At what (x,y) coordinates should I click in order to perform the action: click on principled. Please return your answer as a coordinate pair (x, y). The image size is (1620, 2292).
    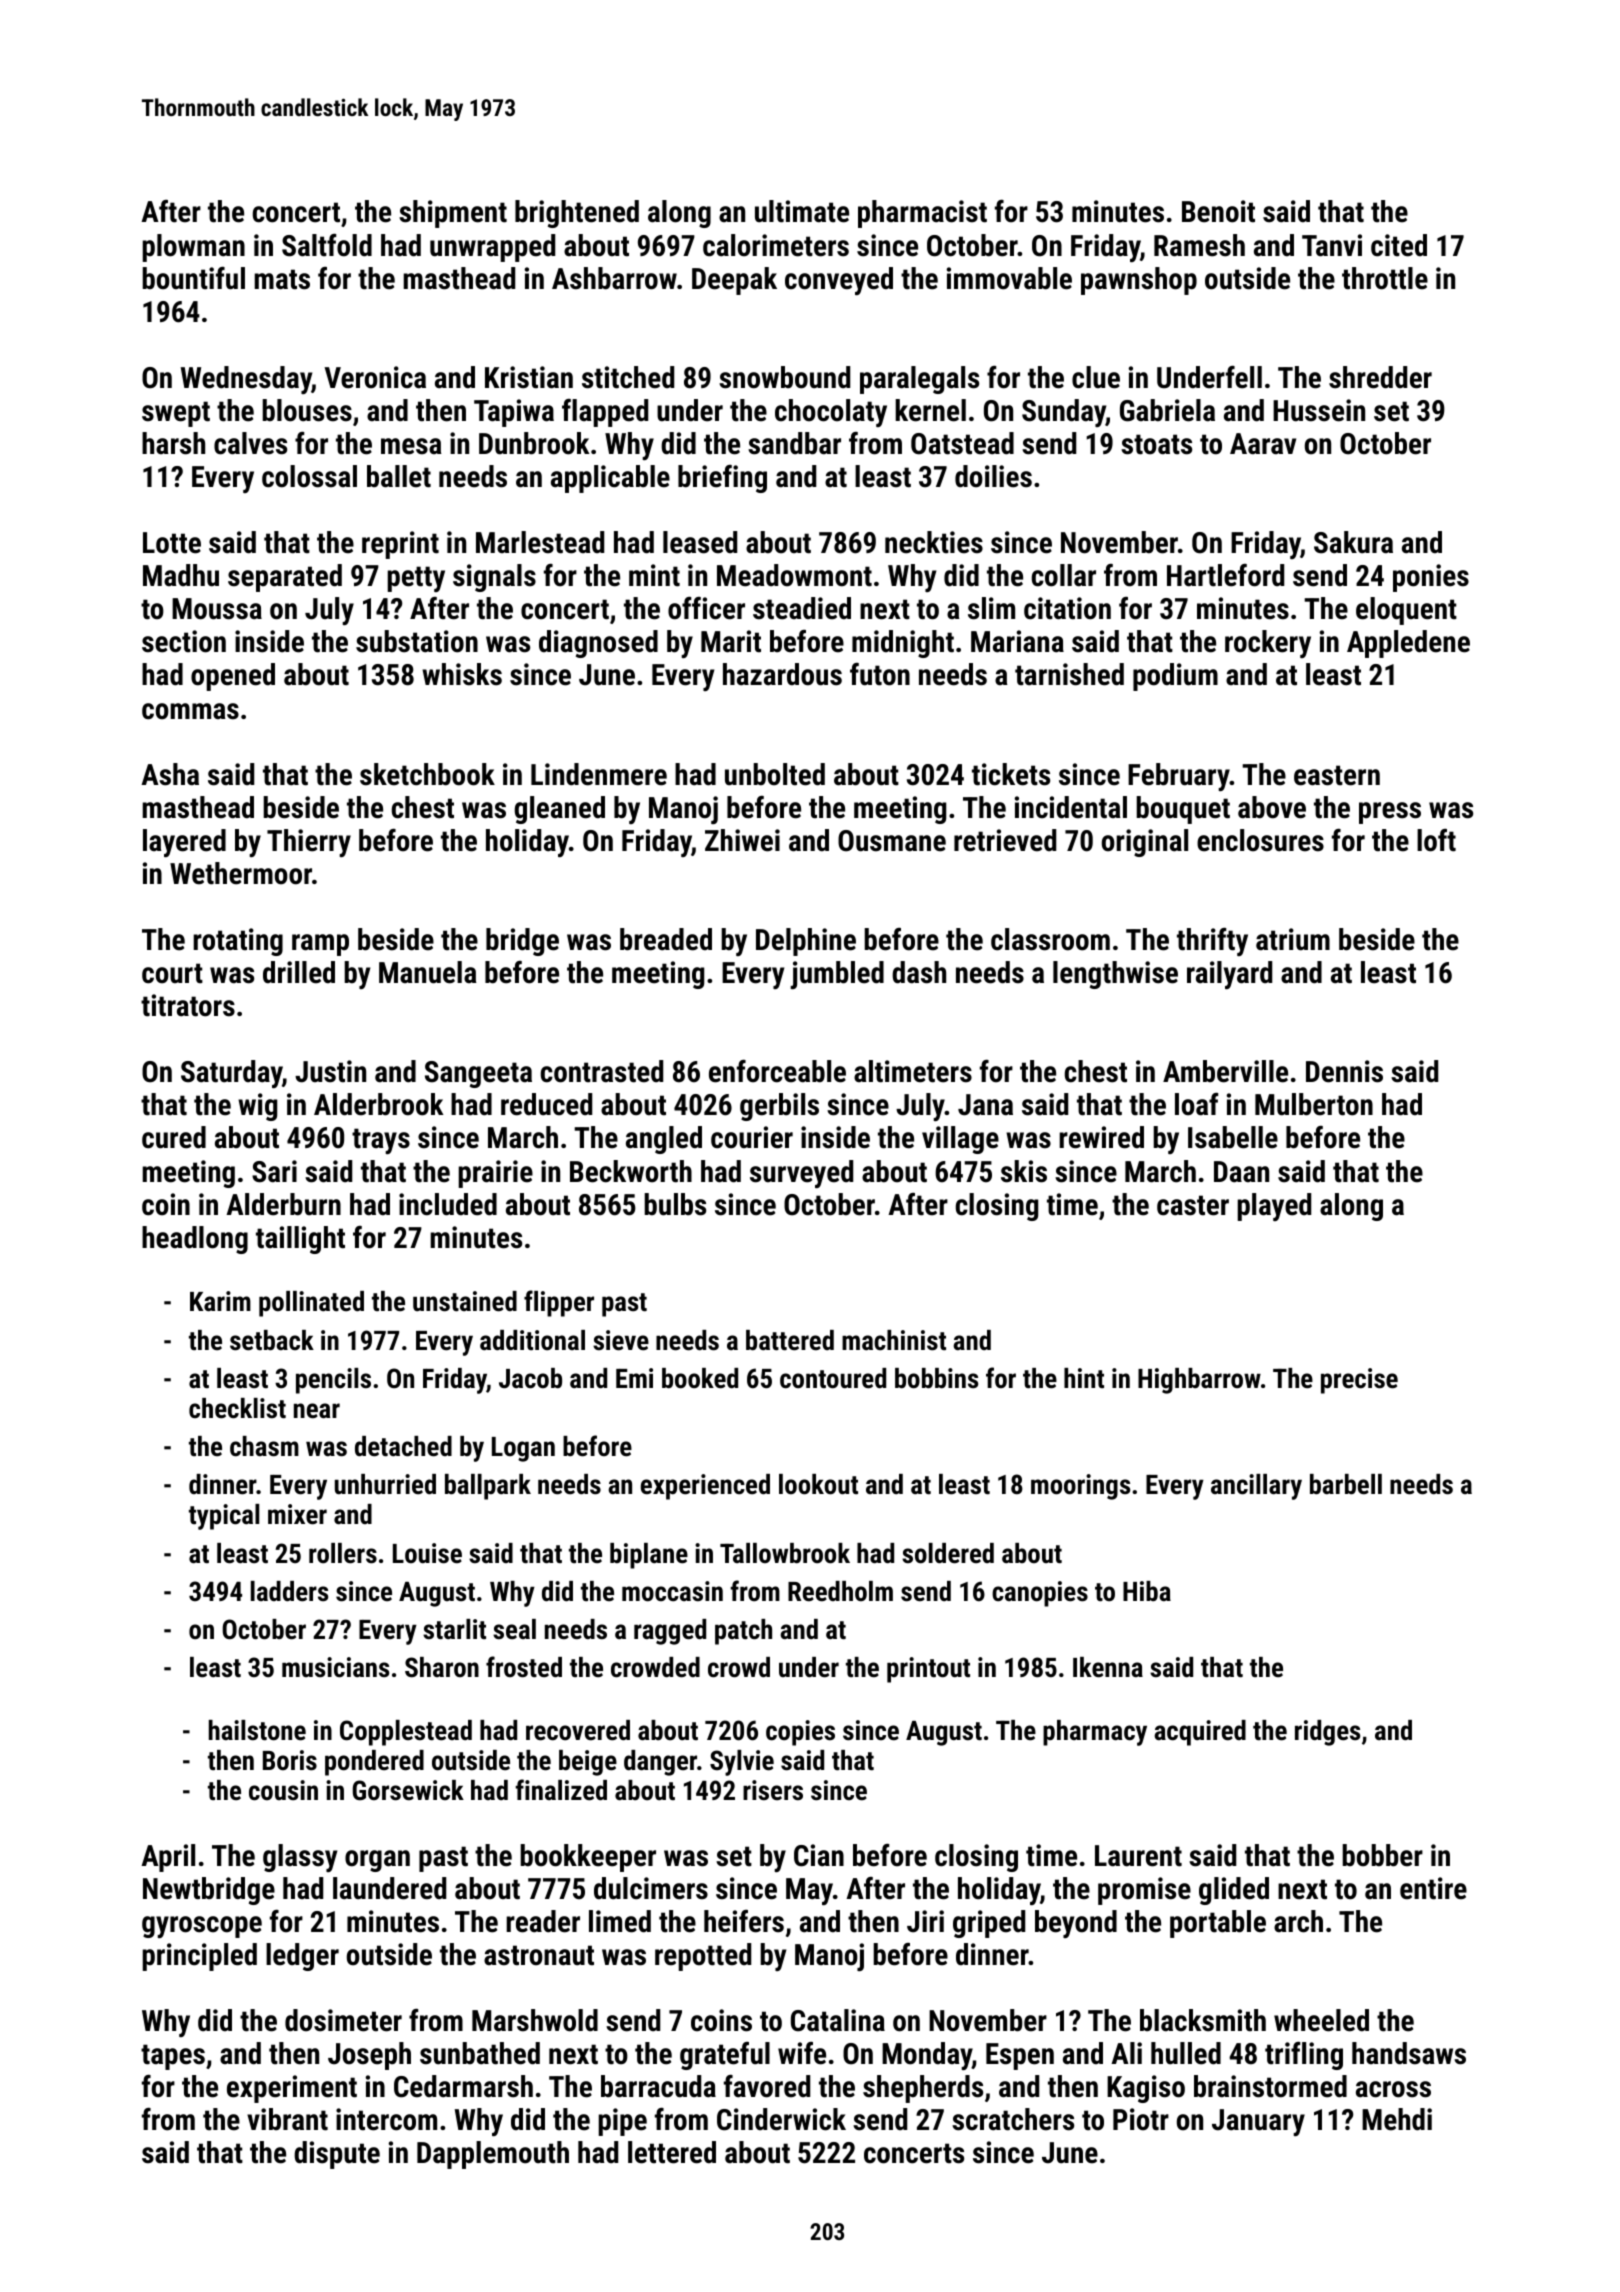
    Looking at the image, I should click on (199, 1957).
